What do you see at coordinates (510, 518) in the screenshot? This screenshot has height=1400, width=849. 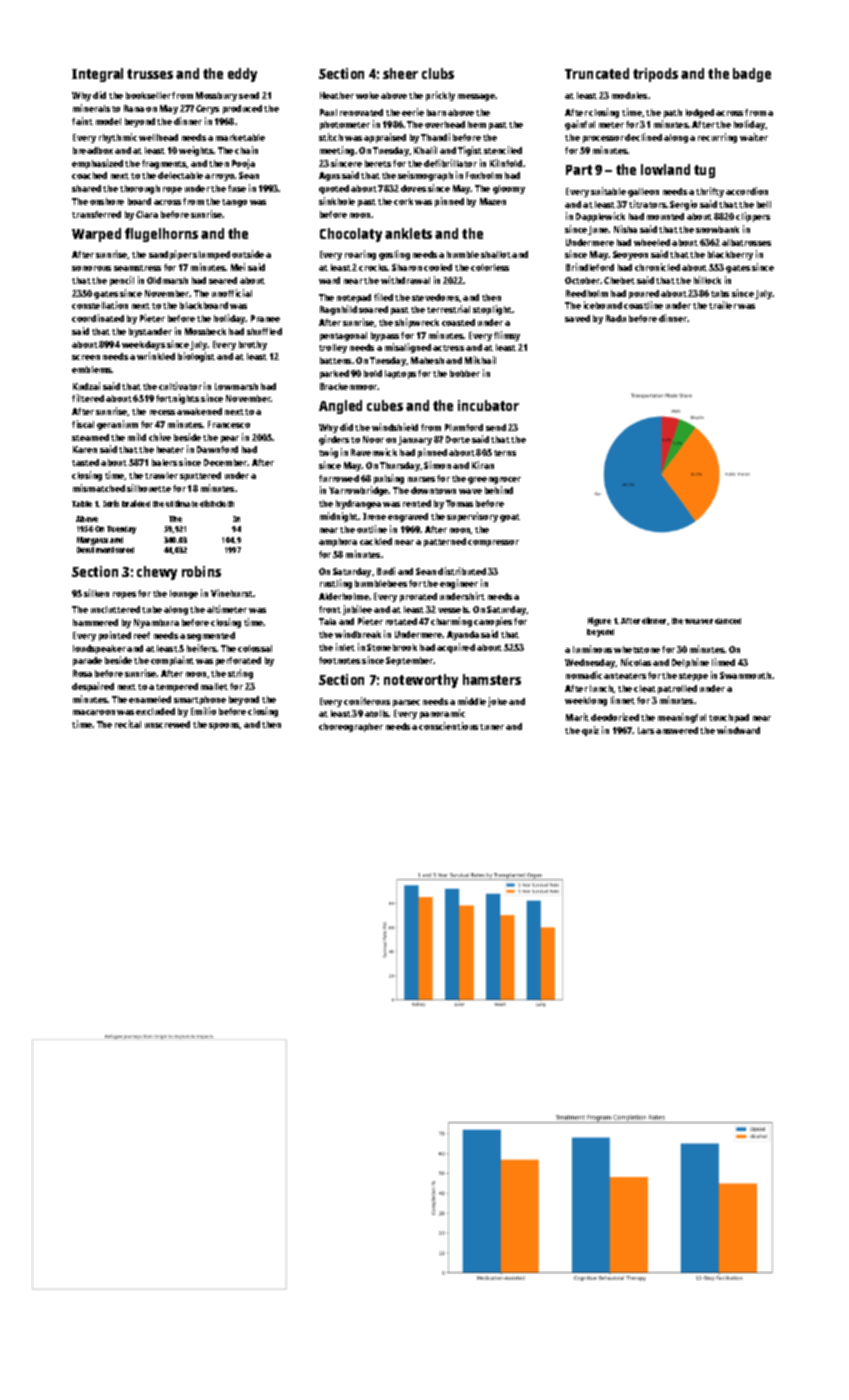 I see `goat` at bounding box center [510, 518].
